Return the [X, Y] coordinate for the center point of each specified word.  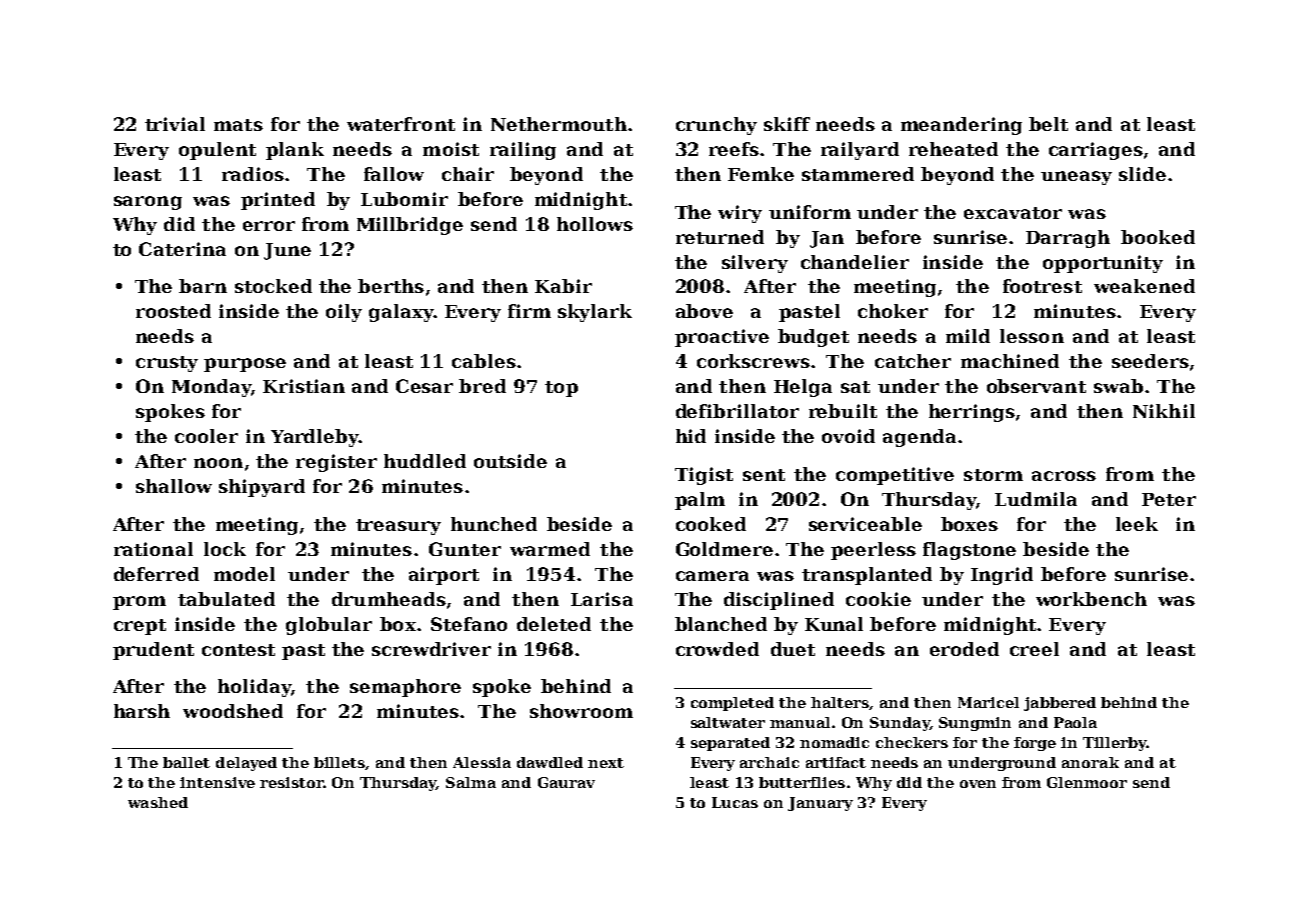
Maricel [988, 702]
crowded [717, 649]
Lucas [735, 802]
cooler [206, 436]
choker [893, 311]
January [820, 804]
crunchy [716, 126]
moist [451, 149]
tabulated [226, 599]
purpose [245, 365]
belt [1048, 124]
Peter [1169, 499]
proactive [722, 338]
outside [510, 461]
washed [158, 802]
